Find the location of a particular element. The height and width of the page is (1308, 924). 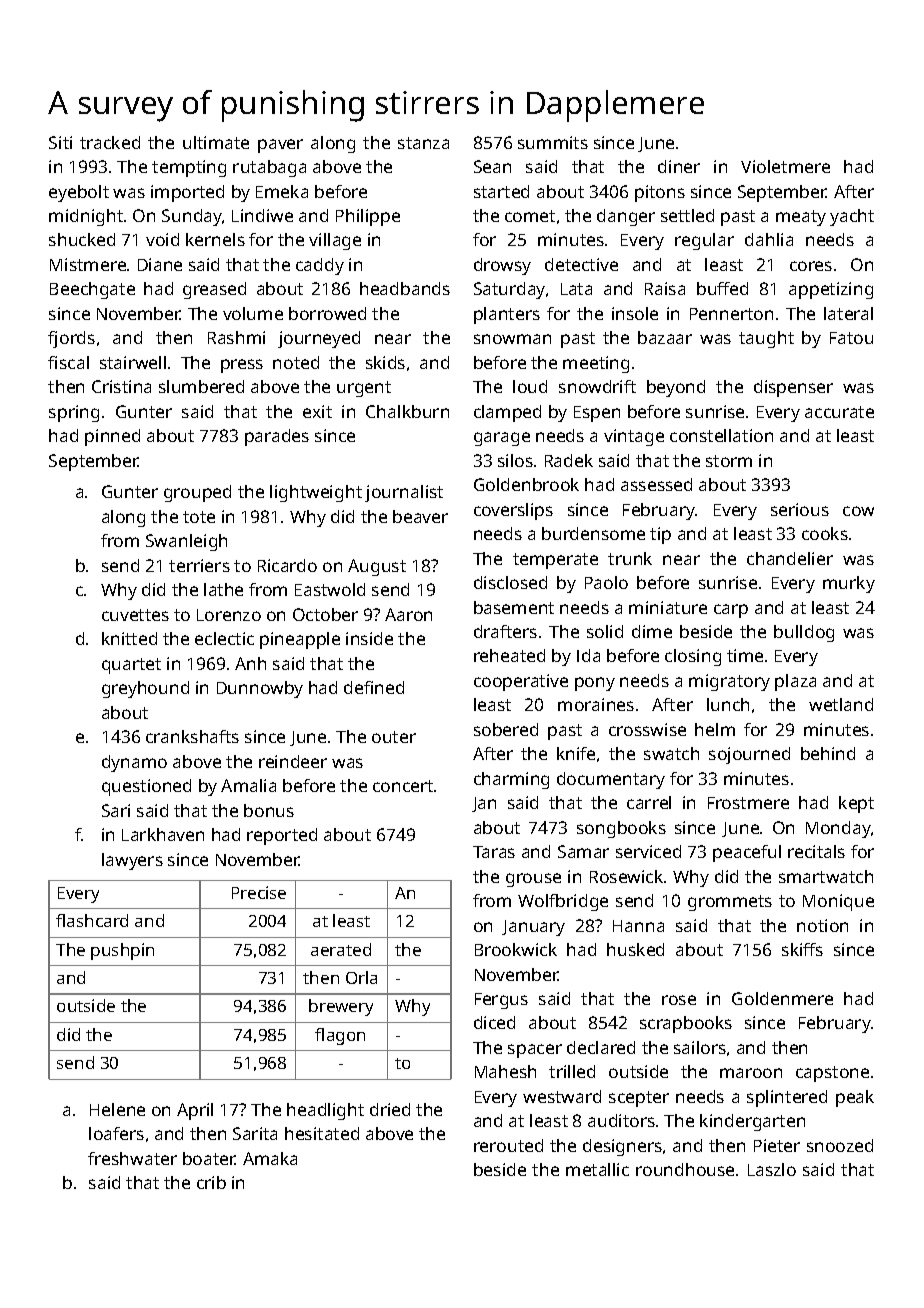

Sean is located at coordinates (492, 166).
